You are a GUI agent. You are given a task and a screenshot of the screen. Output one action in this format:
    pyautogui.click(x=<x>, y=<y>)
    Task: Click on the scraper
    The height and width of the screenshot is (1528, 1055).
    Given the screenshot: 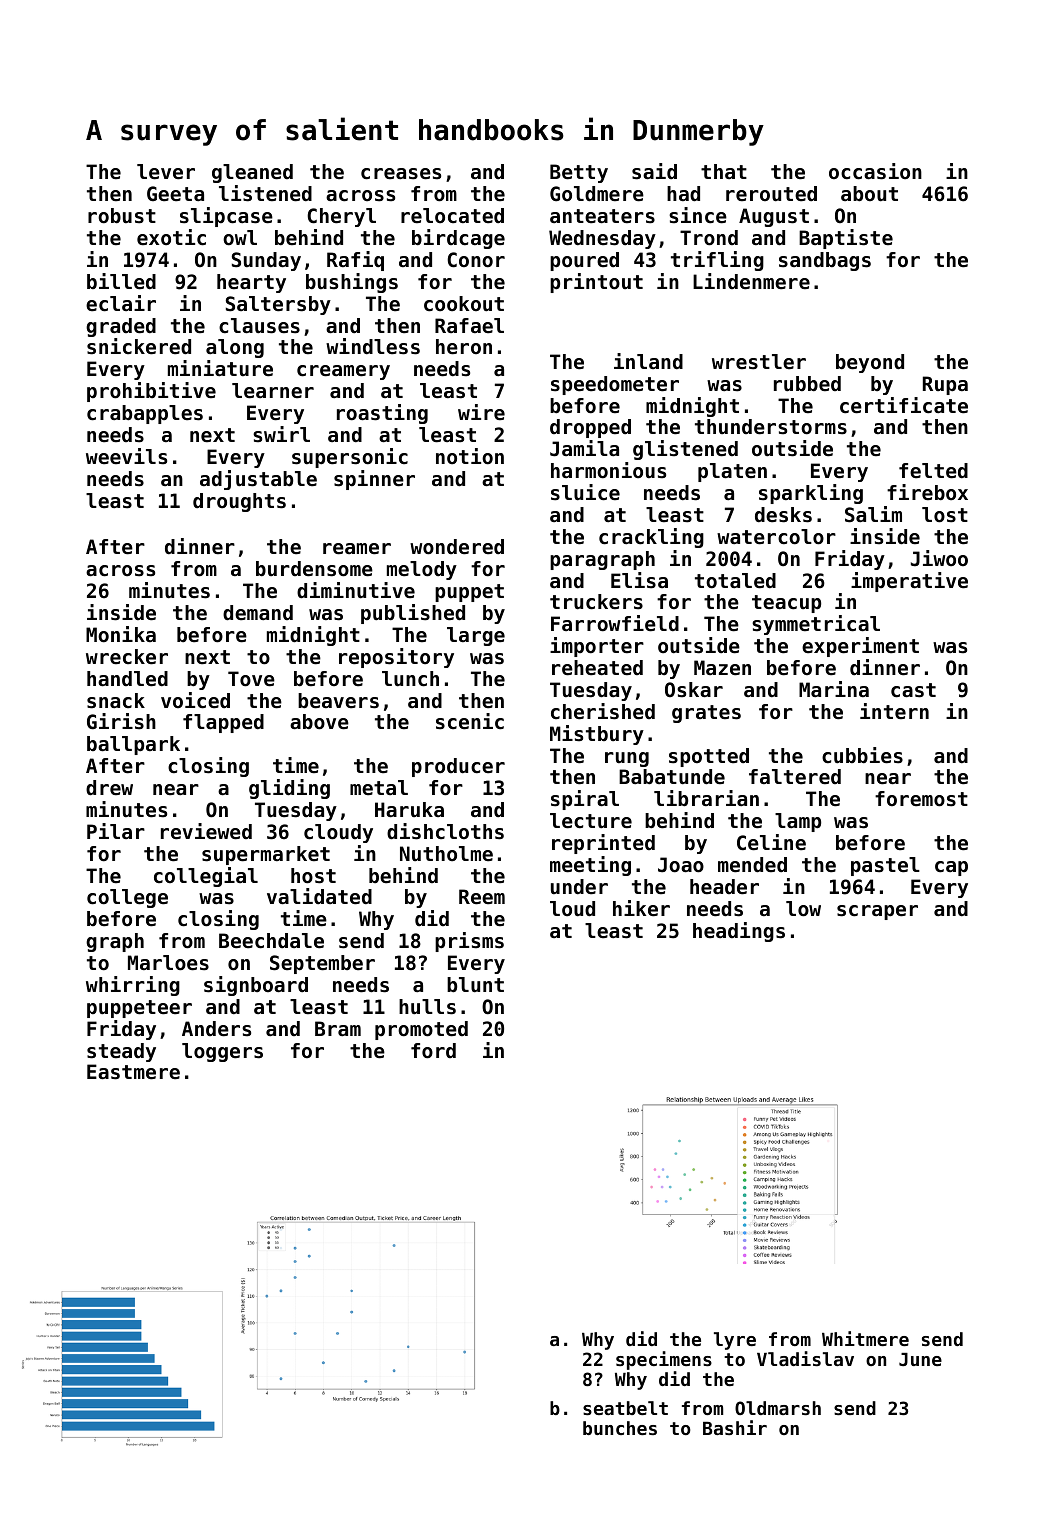 What is the action you would take?
    pyautogui.click(x=877, y=912)
